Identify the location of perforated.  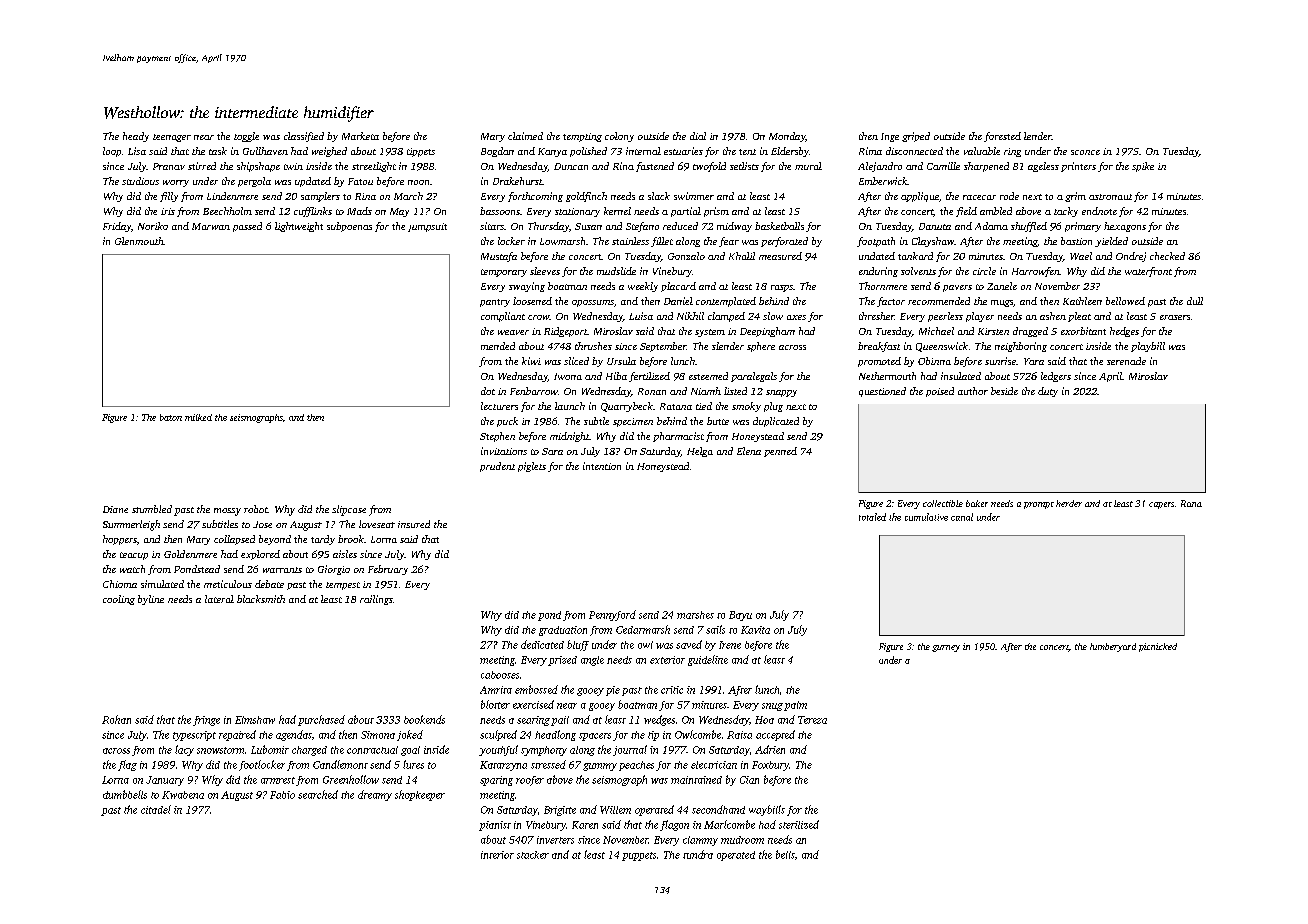
(784, 242).
